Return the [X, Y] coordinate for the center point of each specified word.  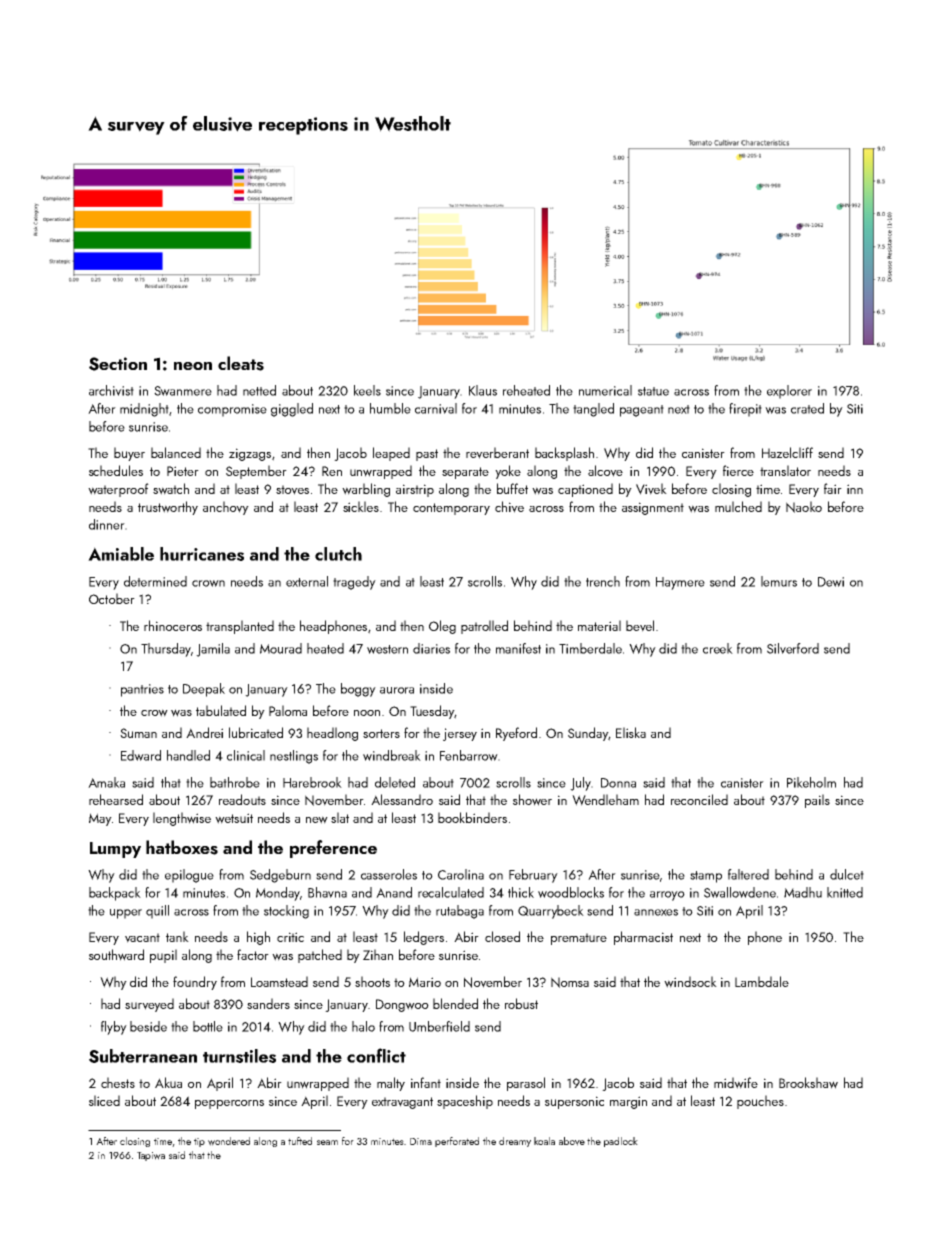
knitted [845, 892]
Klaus [483, 390]
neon [193, 366]
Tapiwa [151, 1156]
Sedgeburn [280, 876]
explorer [789, 392]
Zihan [378, 954]
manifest [518, 648]
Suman [138, 733]
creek [718, 648]
